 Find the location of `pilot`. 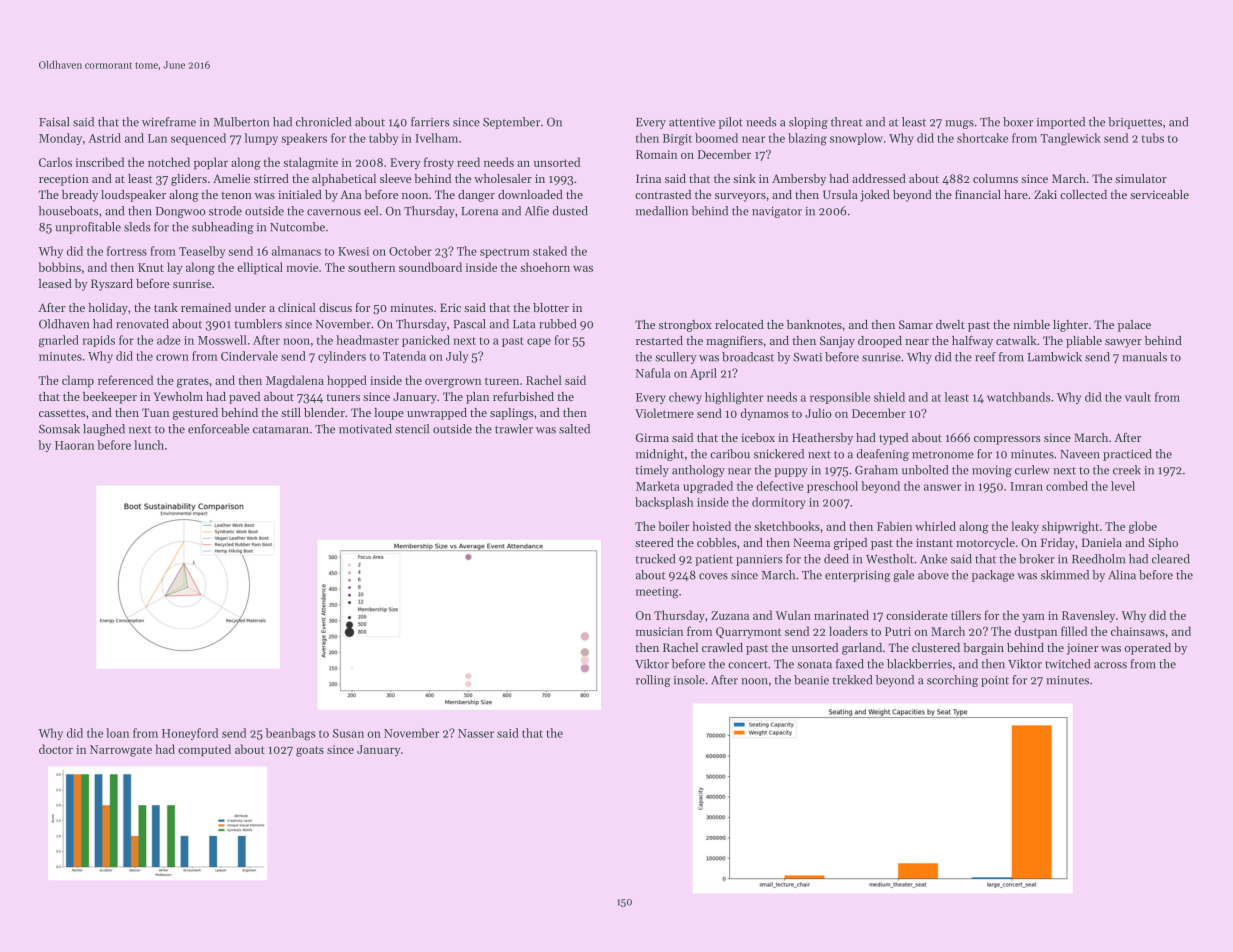

pilot is located at coordinates (731, 123).
